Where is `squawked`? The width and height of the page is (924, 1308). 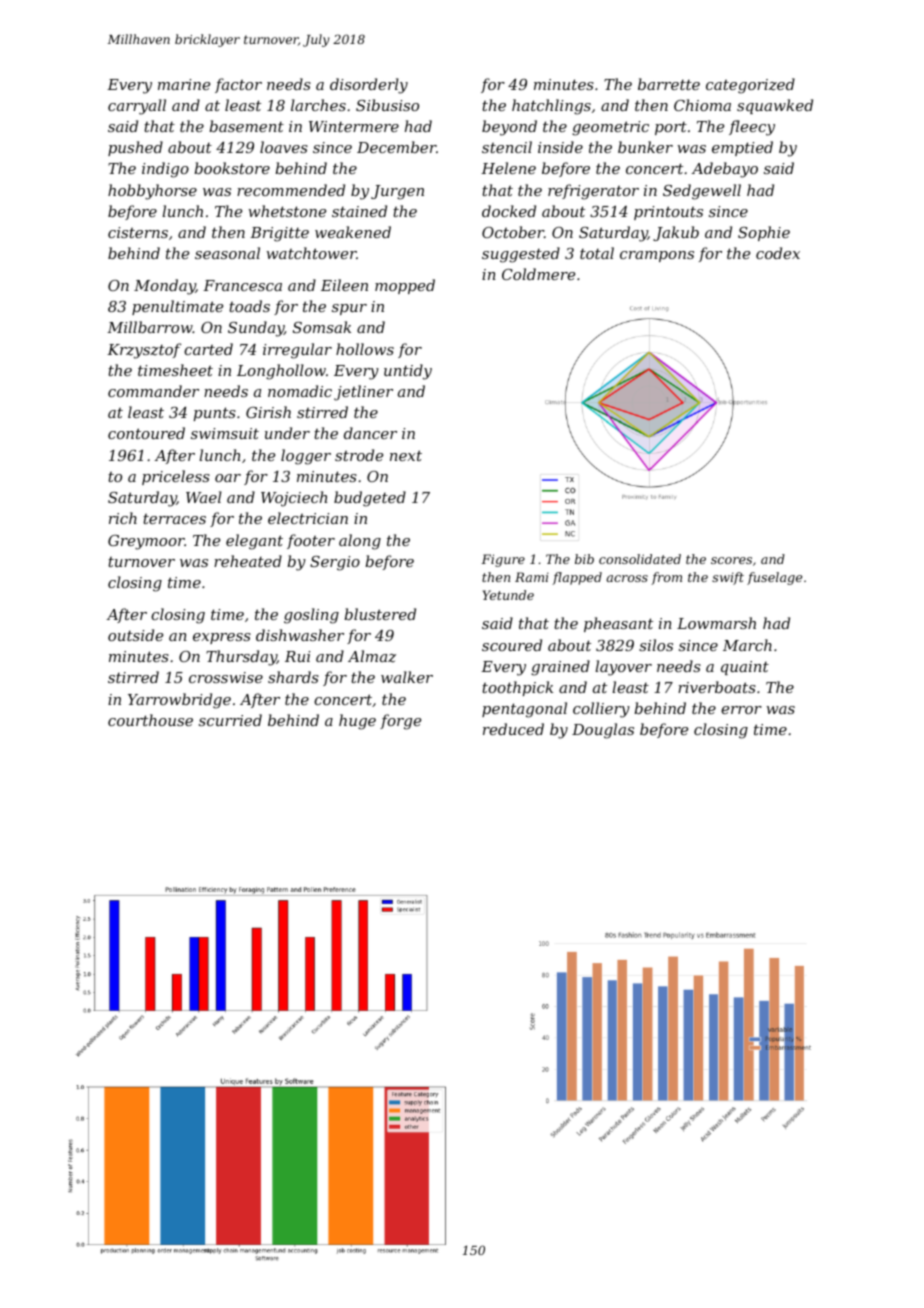 squawked is located at coordinates (775, 106).
